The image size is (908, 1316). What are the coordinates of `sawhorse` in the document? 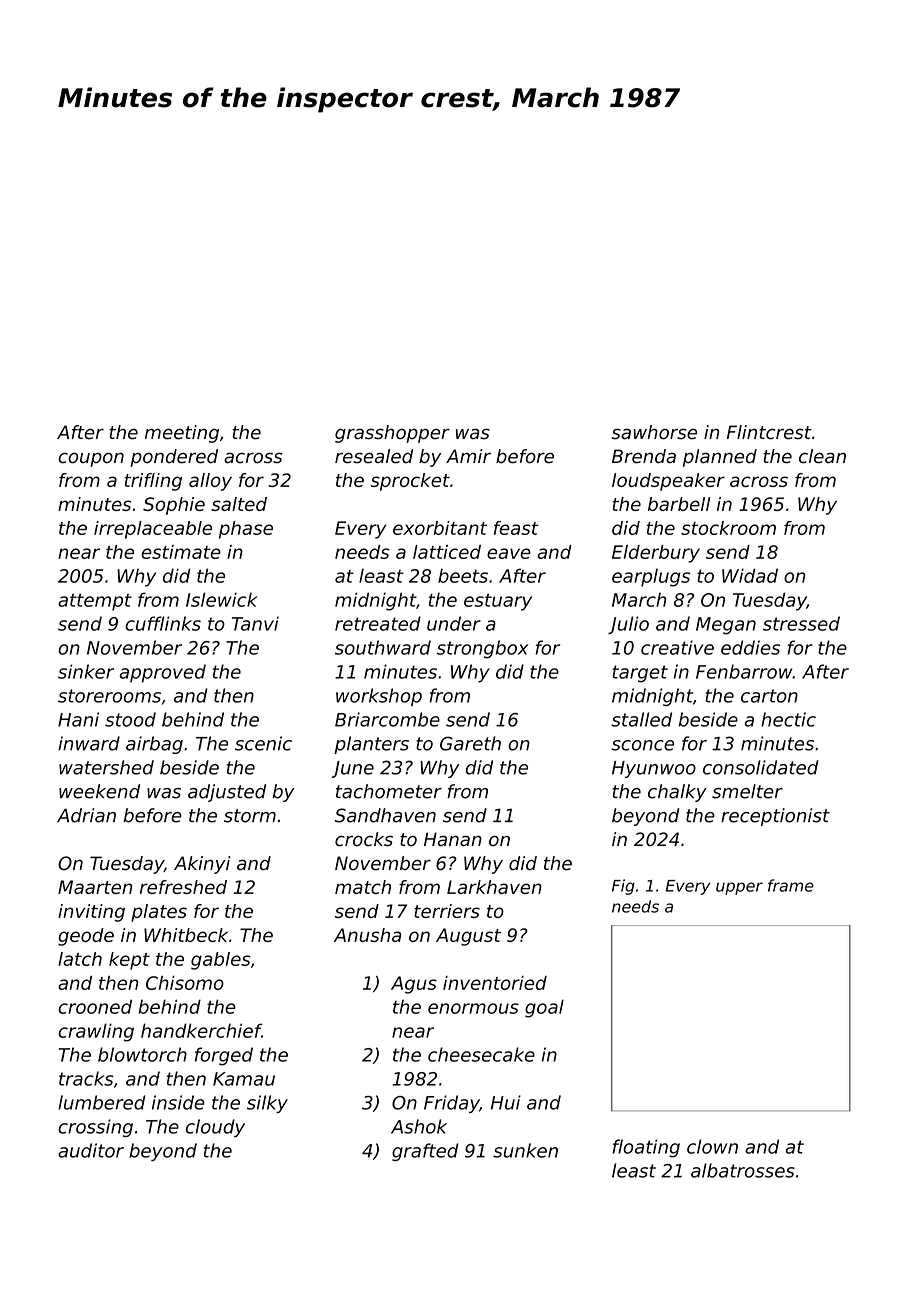 It's located at (654, 432).
